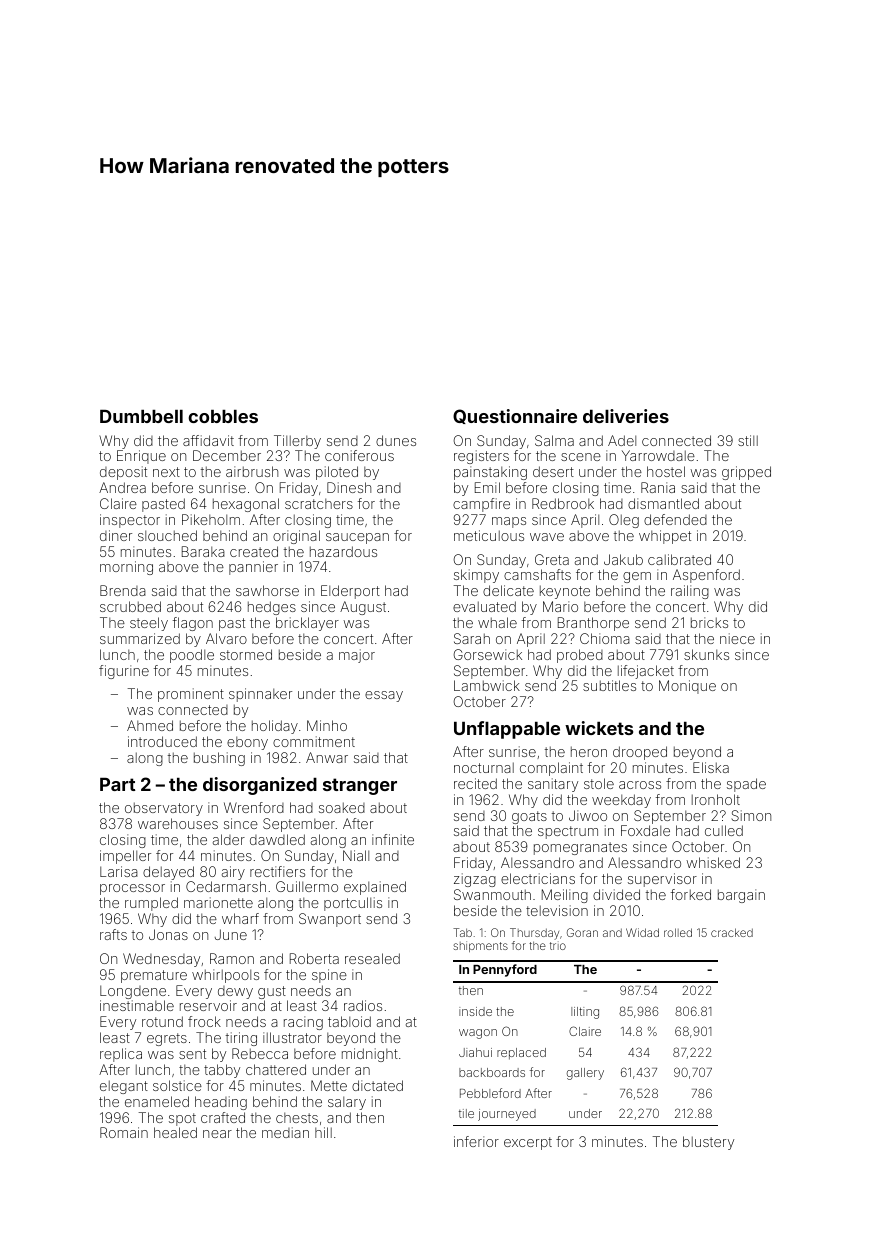  What do you see at coordinates (370, 1055) in the screenshot?
I see `midnight` at bounding box center [370, 1055].
